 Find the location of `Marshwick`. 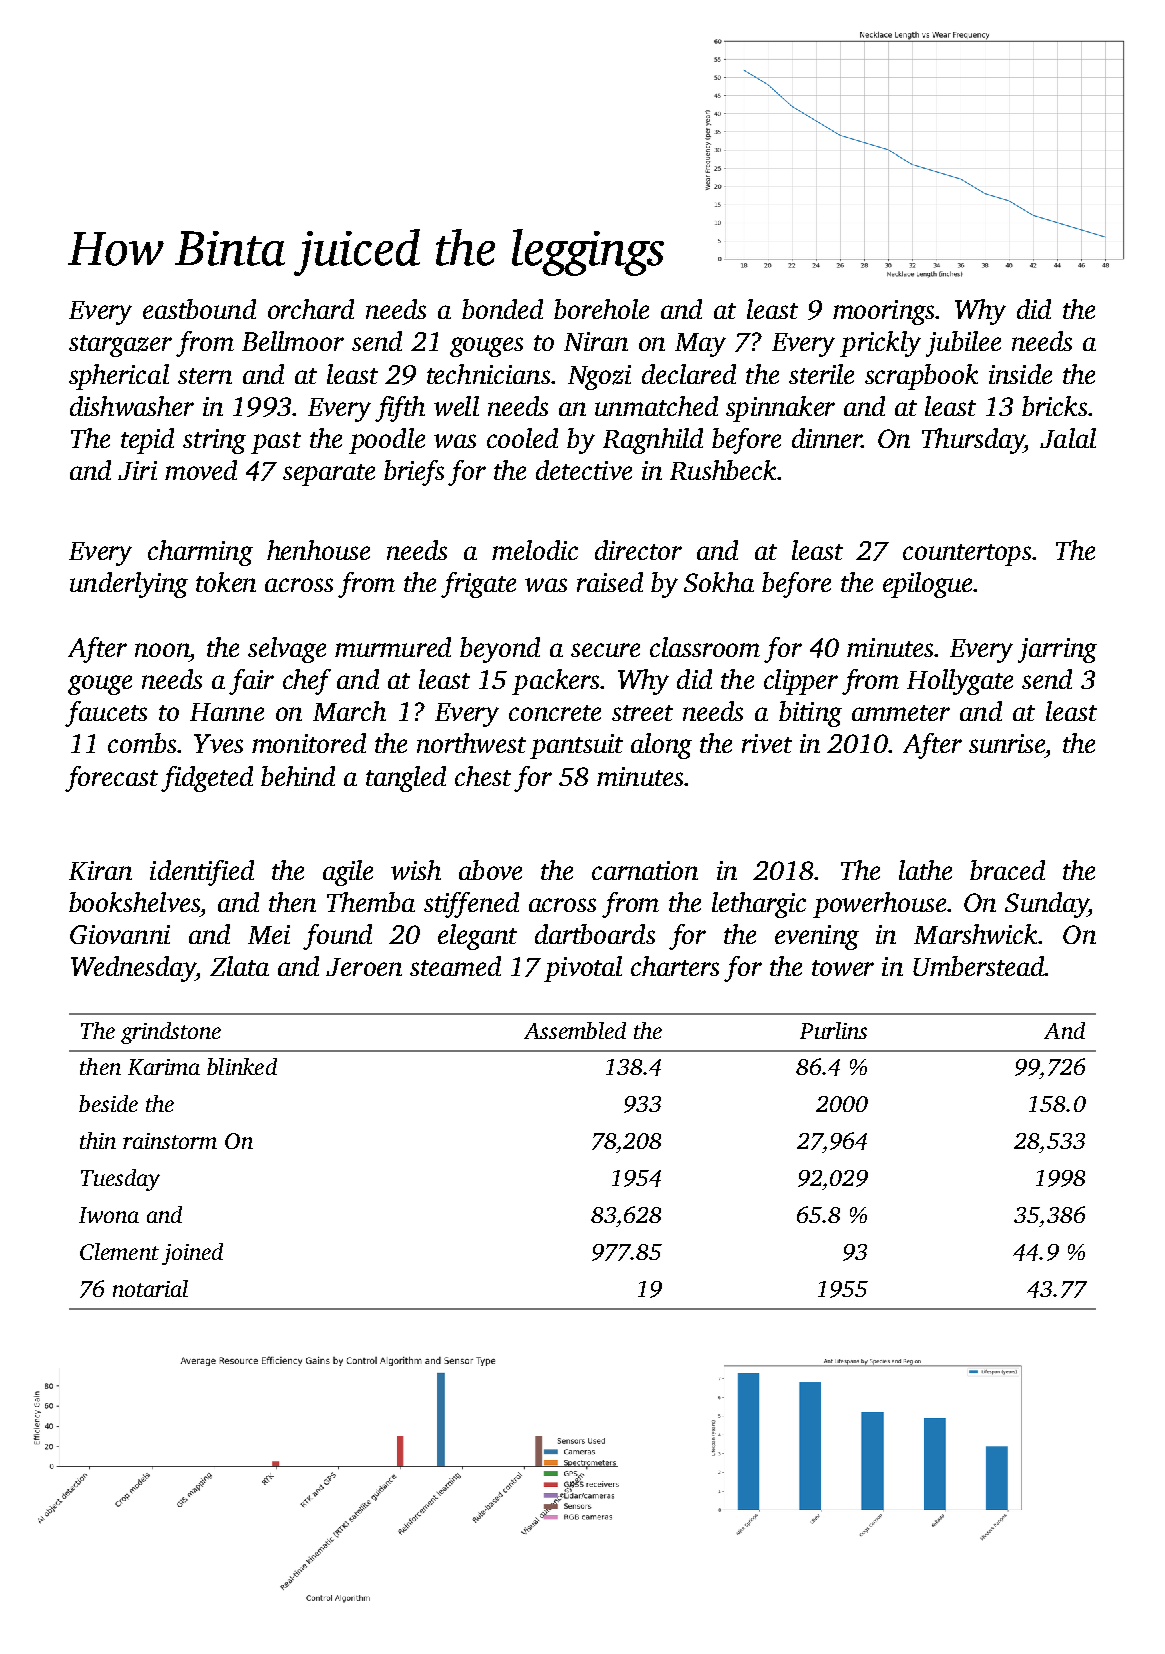

Marshwick is located at coordinates (975, 934).
